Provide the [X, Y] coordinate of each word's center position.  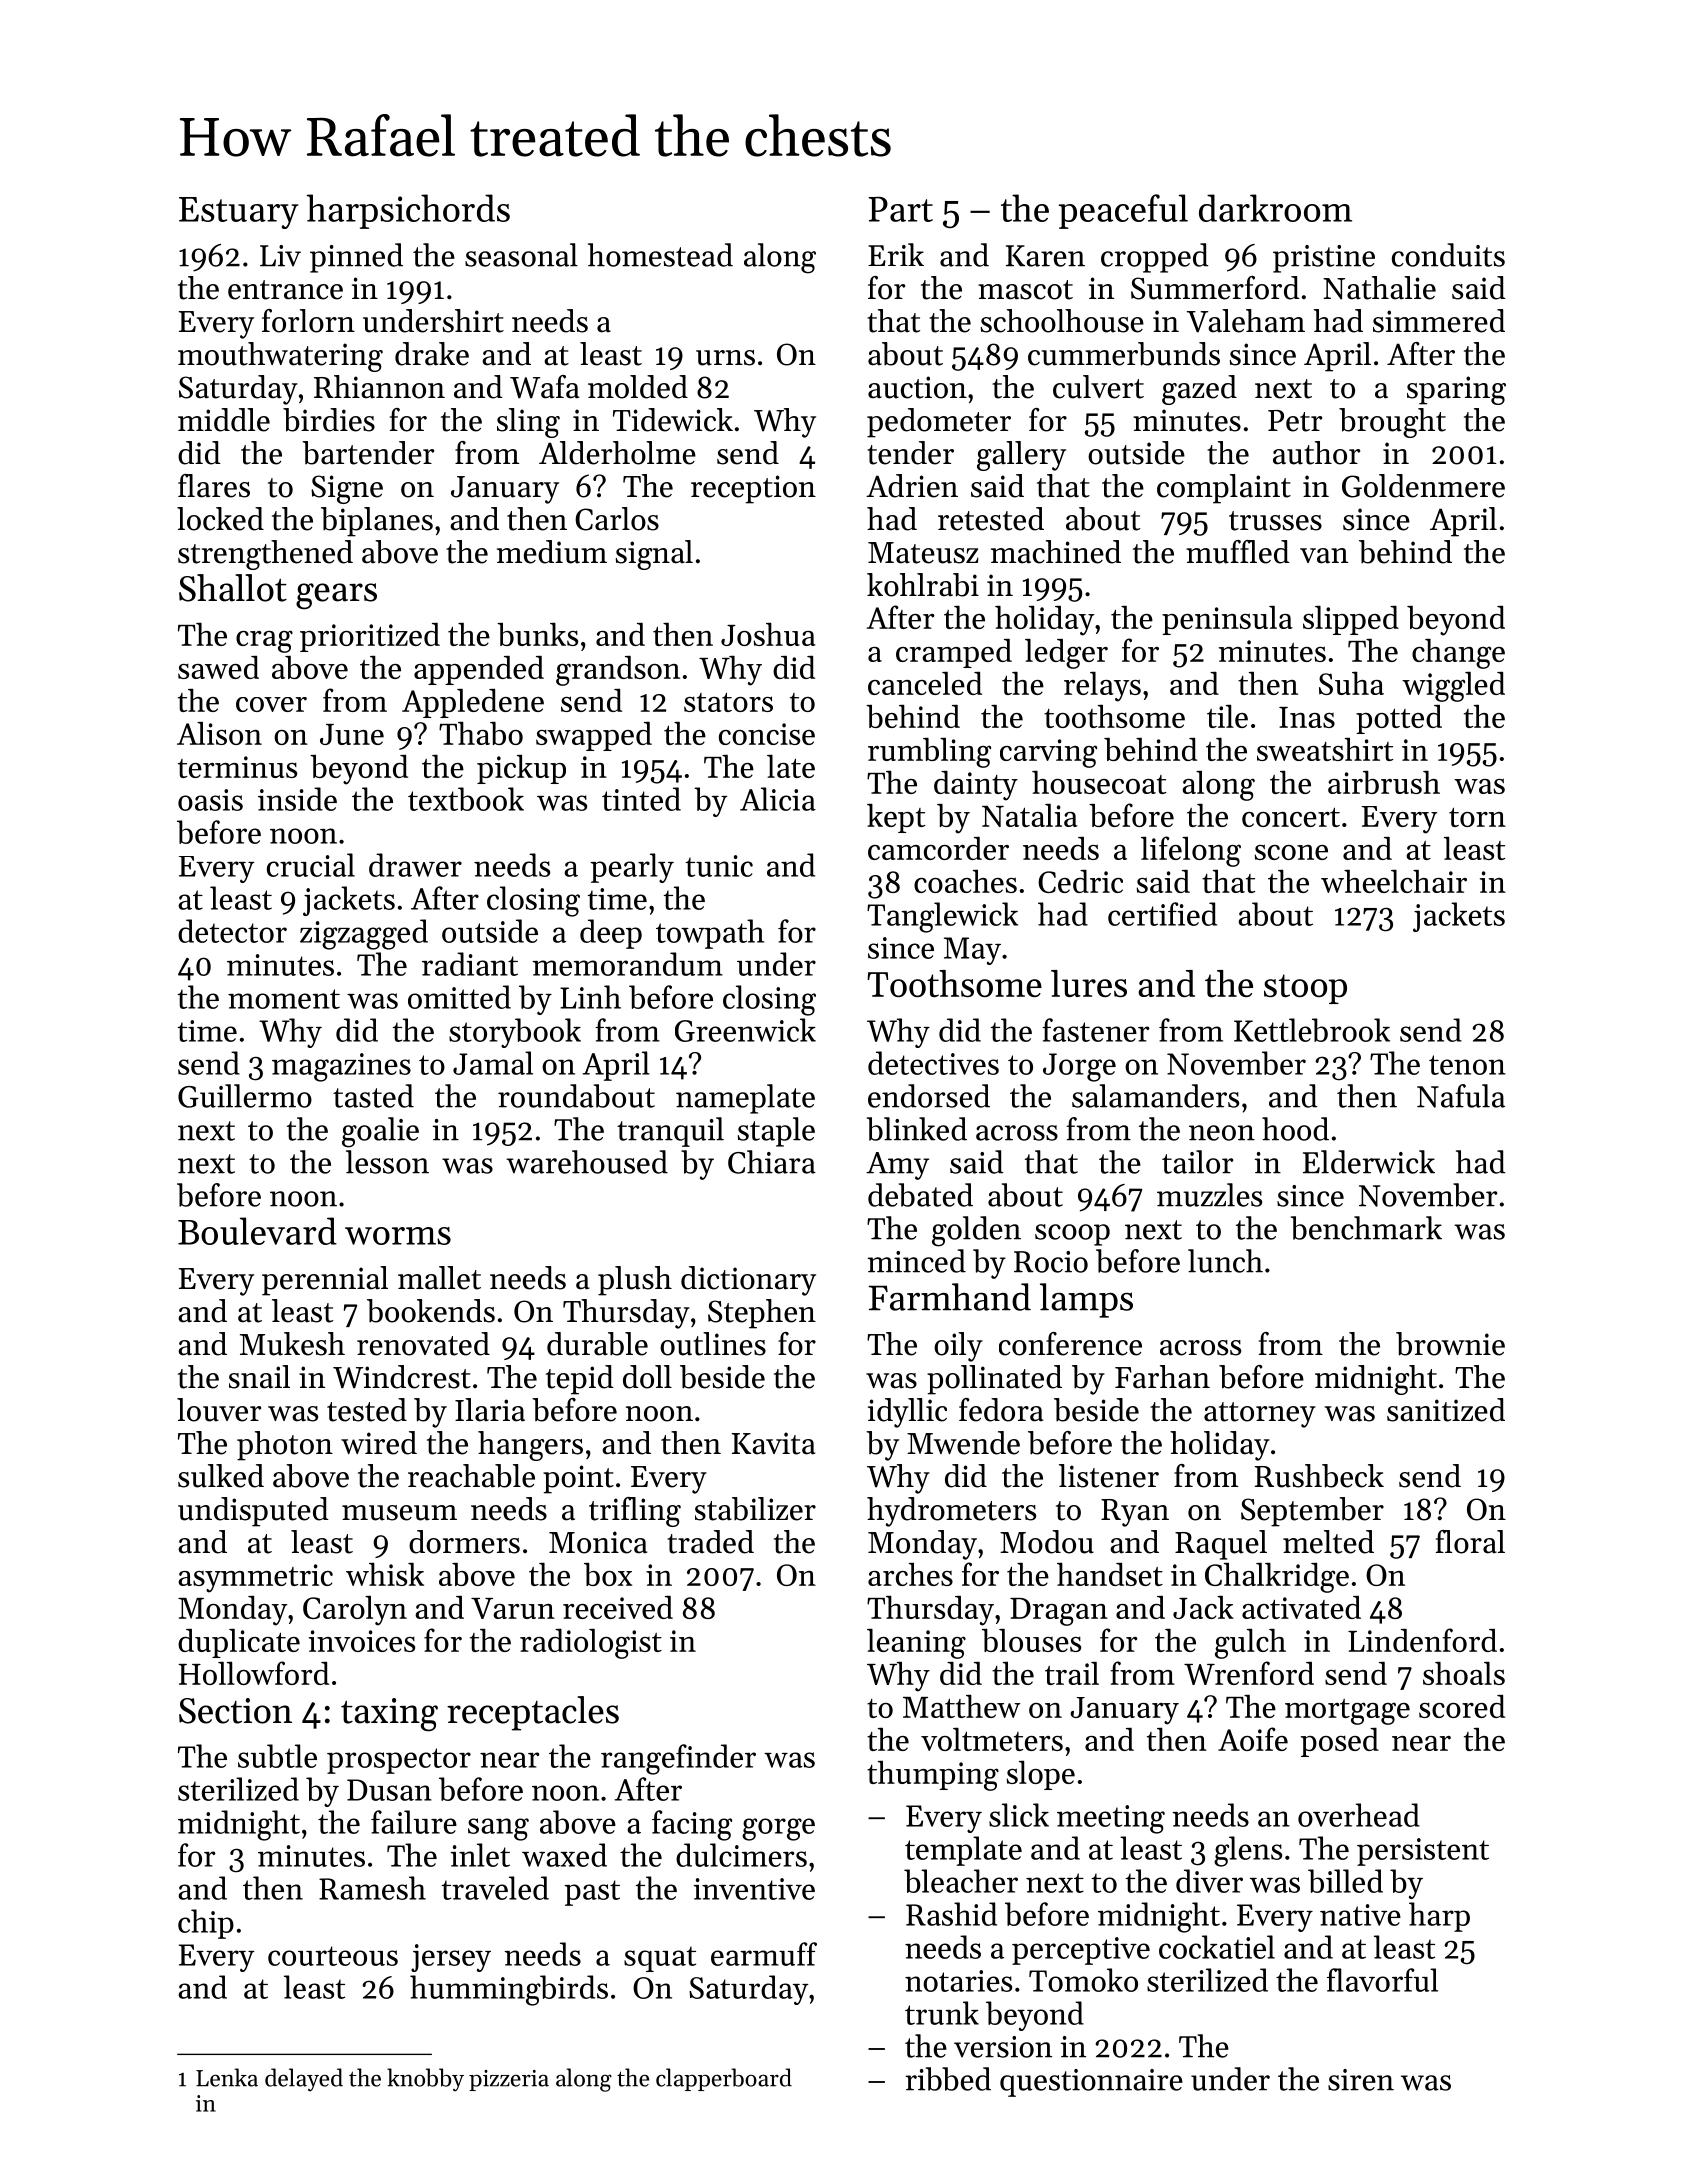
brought [1392, 423]
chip [206, 1924]
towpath [710, 934]
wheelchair [1394, 881]
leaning [916, 1643]
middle [224, 420]
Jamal [493, 1063]
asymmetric [255, 1578]
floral [1470, 1542]
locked [220, 519]
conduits [1448, 255]
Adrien [912, 486]
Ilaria [490, 1410]
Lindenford [1422, 1640]
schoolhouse [1062, 321]
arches [910, 1574]
